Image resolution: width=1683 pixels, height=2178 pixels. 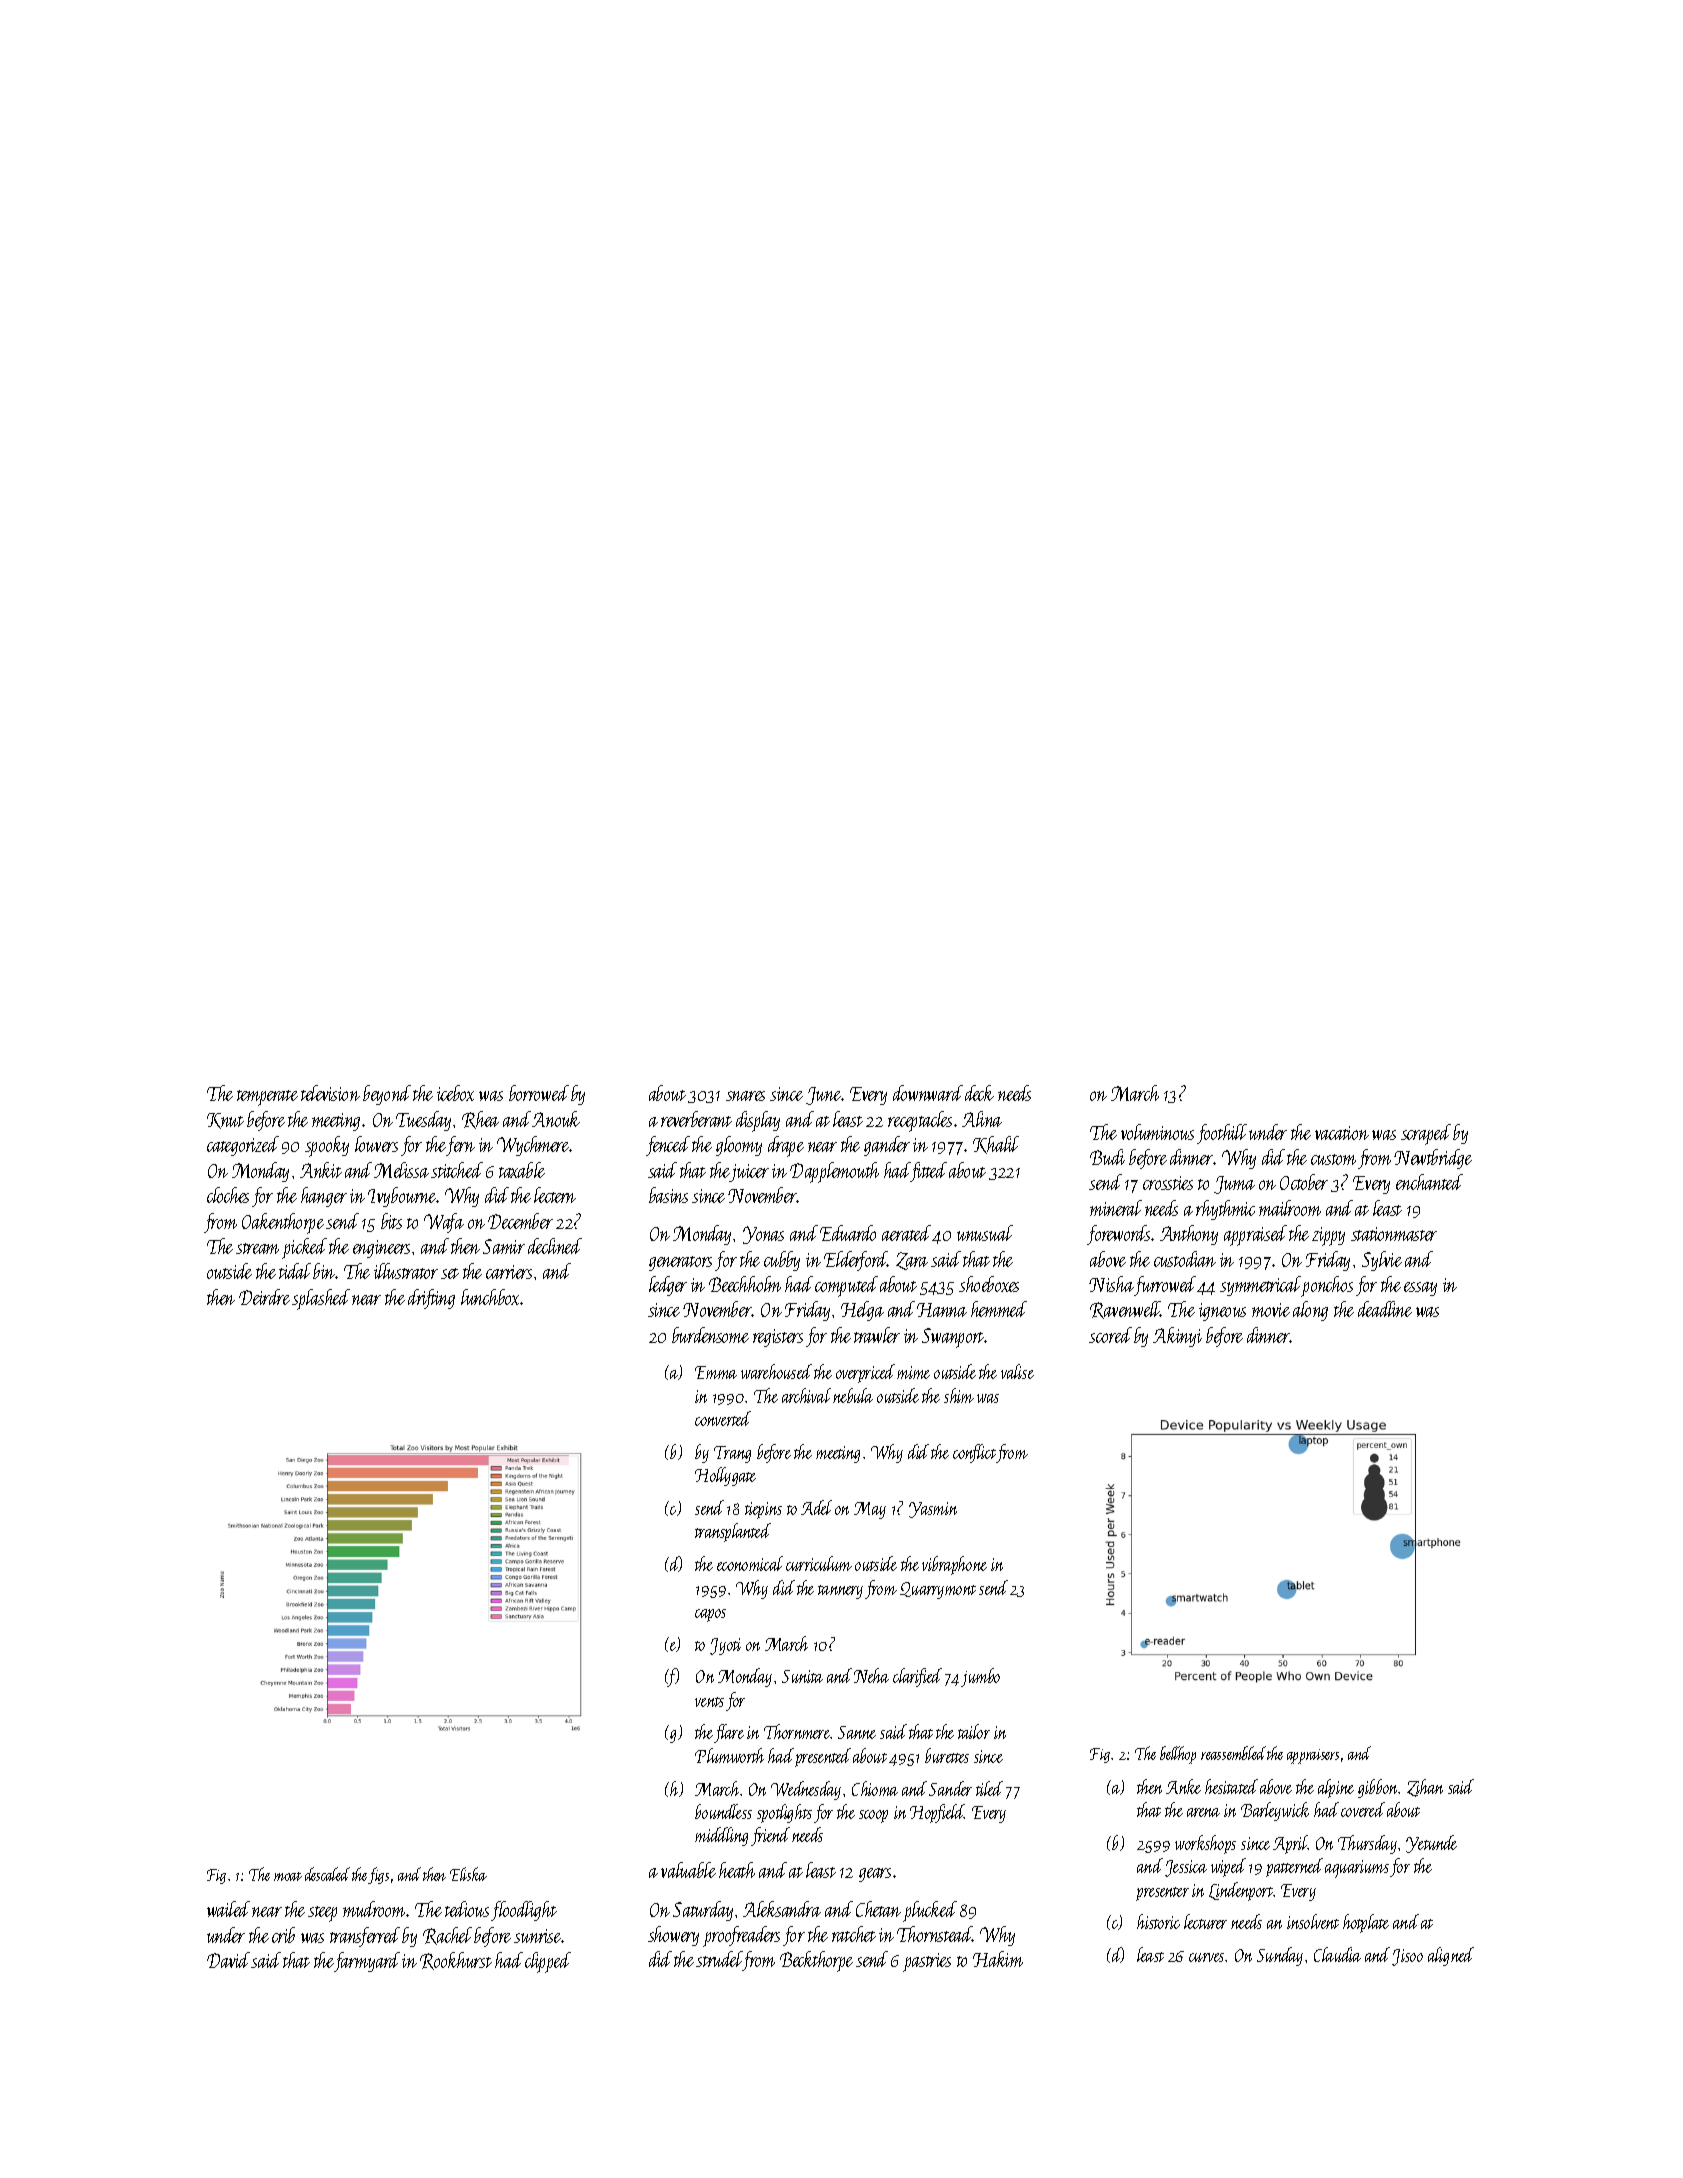 I want to click on Eliska, so click(x=468, y=1874).
